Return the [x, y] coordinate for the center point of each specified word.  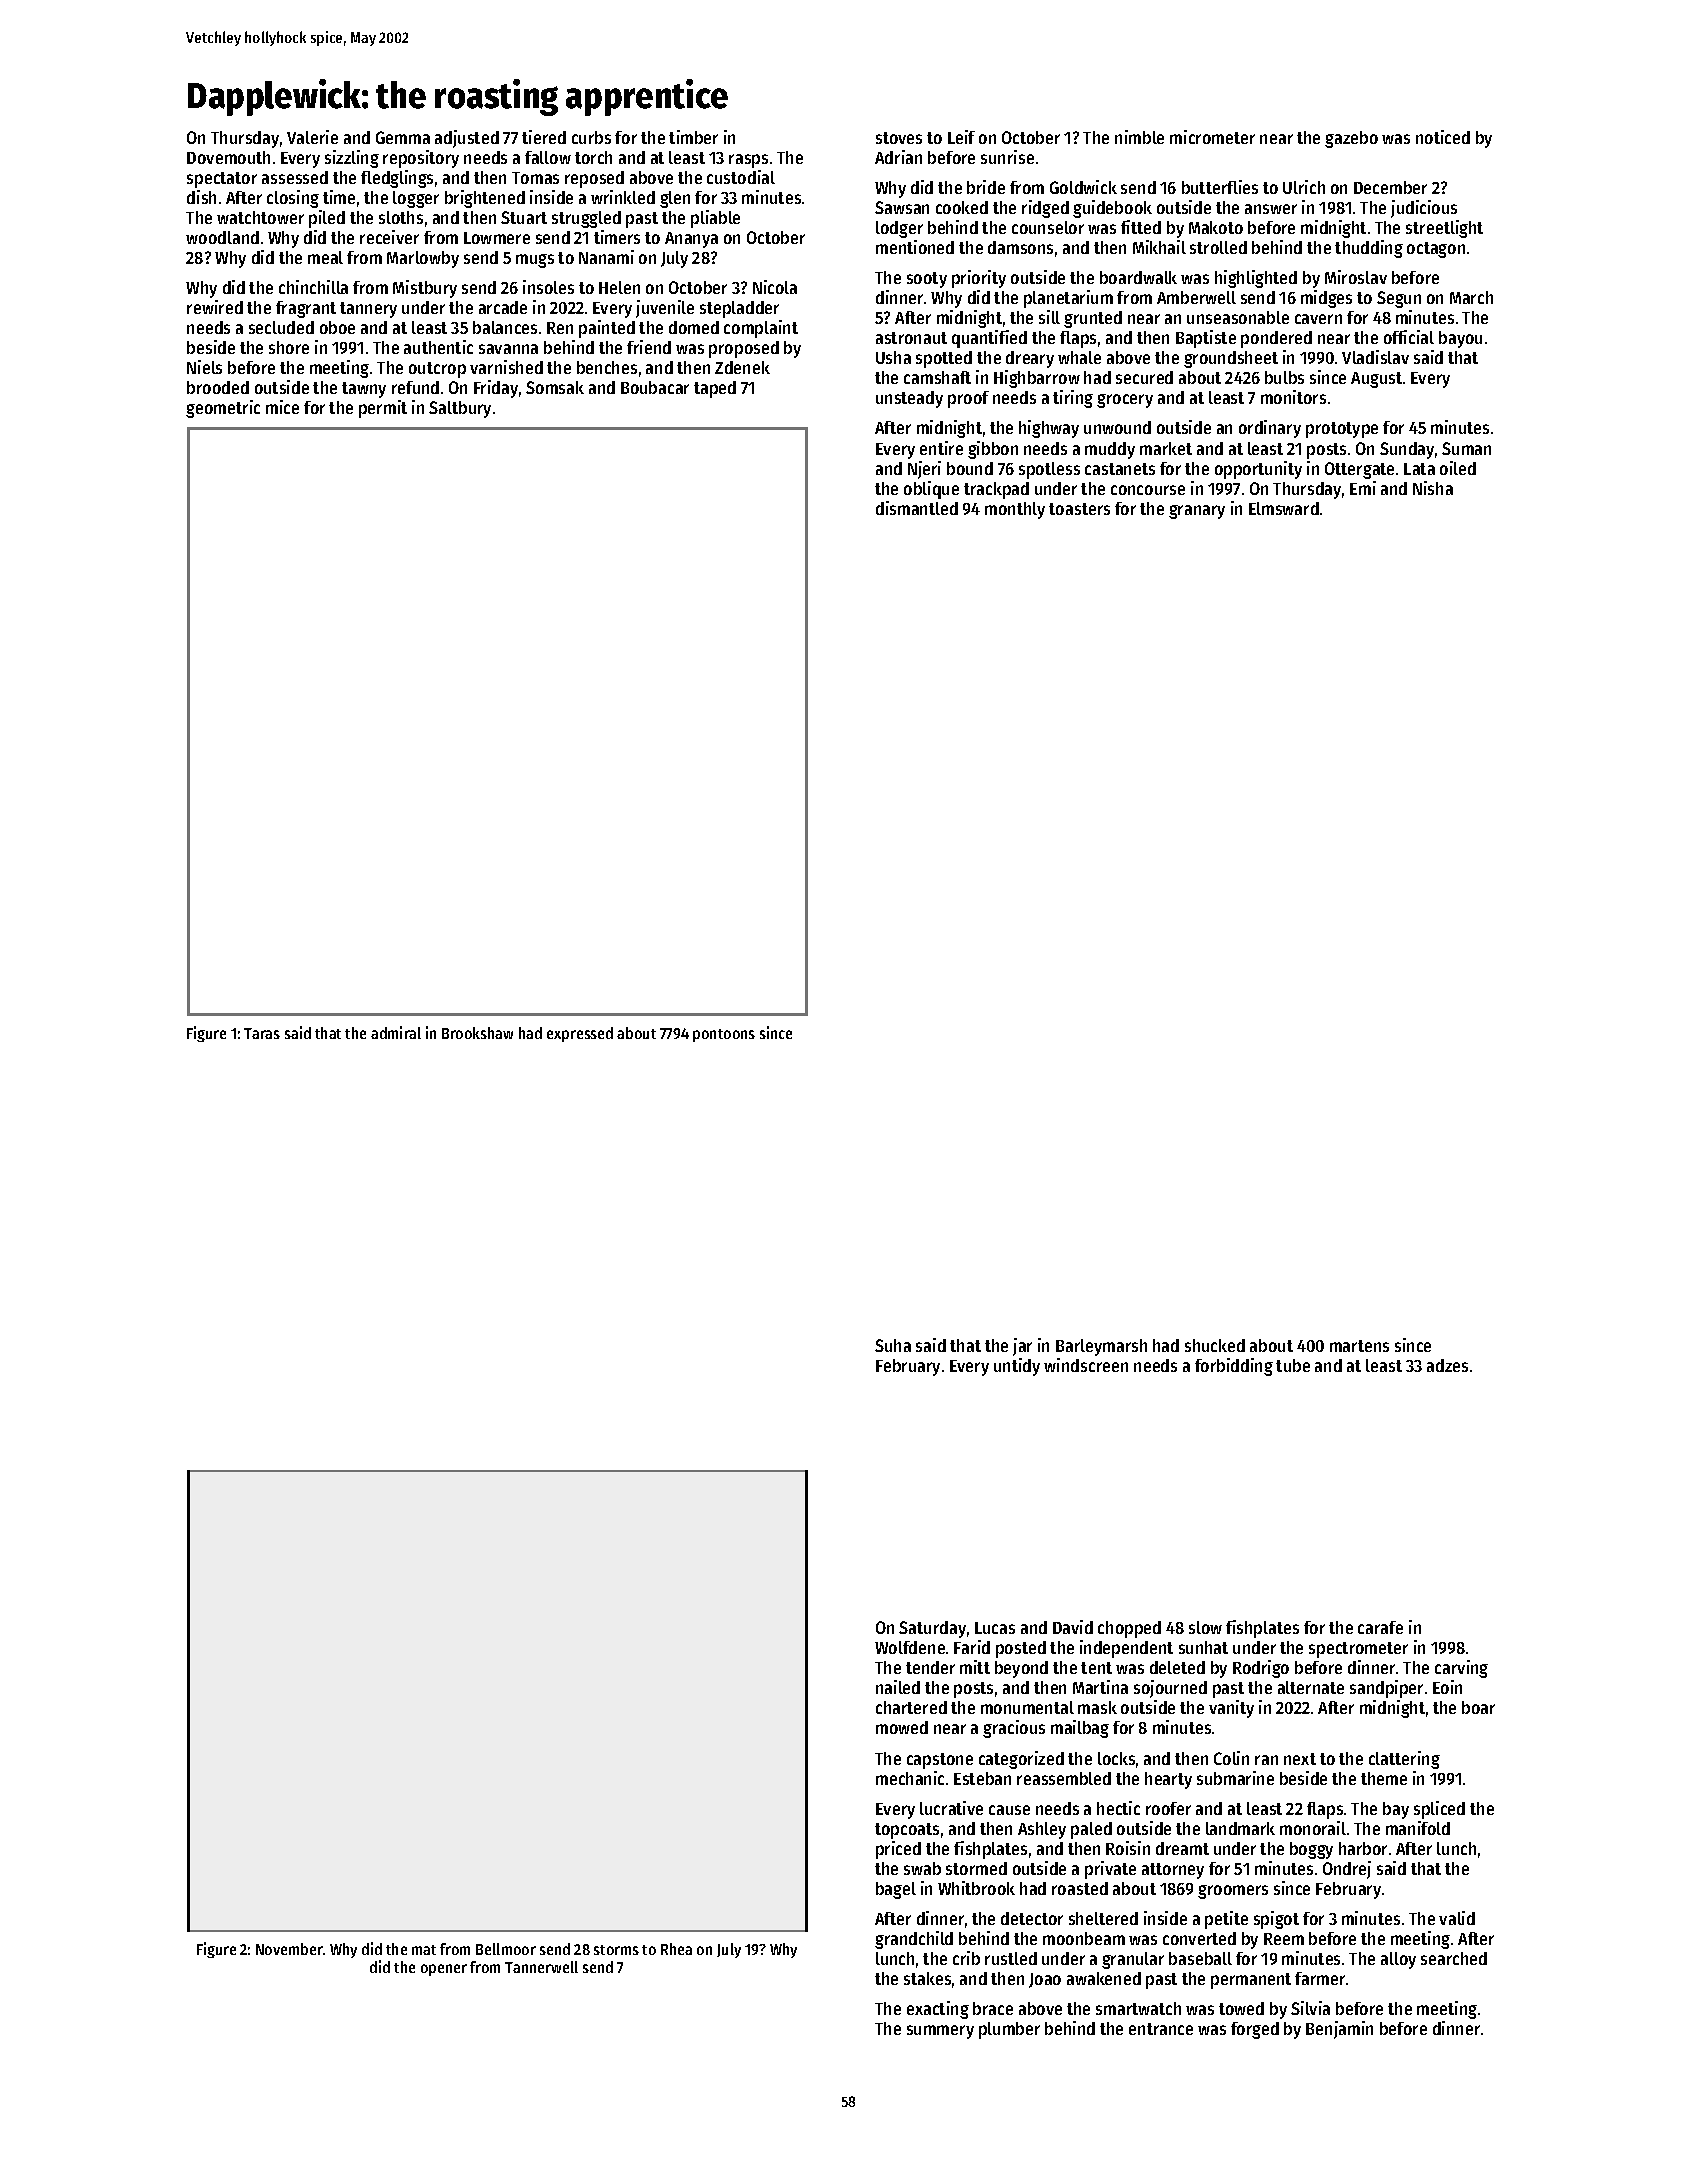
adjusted [467, 139]
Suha [893, 1345]
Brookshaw [477, 1033]
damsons [1020, 247]
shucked [1215, 1345]
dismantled [917, 508]
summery [940, 2032]
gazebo [1351, 139]
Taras [262, 1033]
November [289, 1949]
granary [1197, 512]
